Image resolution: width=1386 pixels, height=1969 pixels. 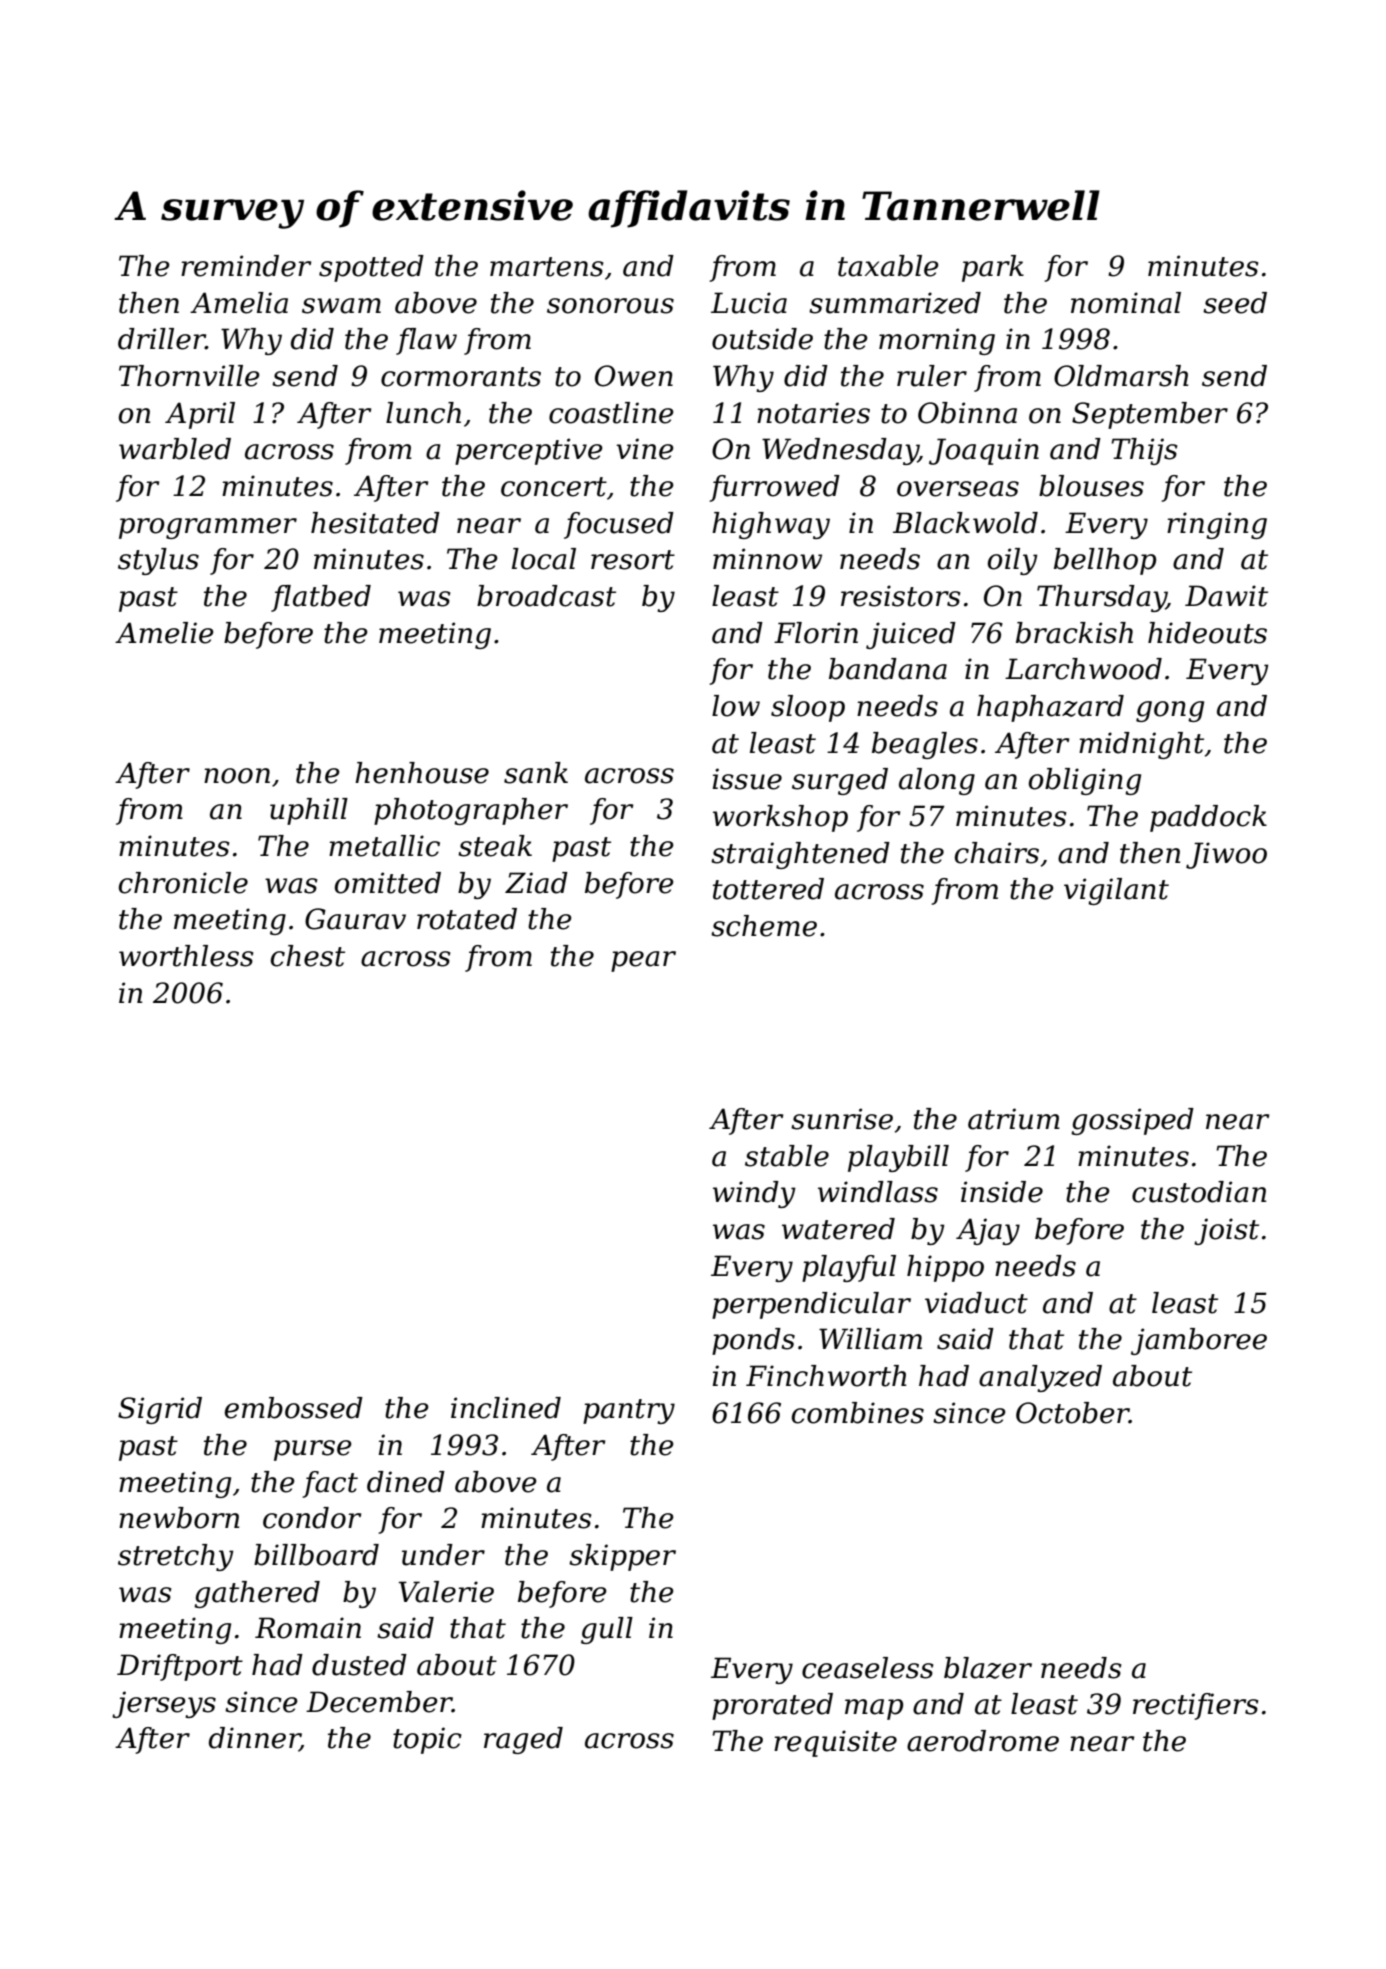 What do you see at coordinates (643, 961) in the screenshot?
I see `pear` at bounding box center [643, 961].
